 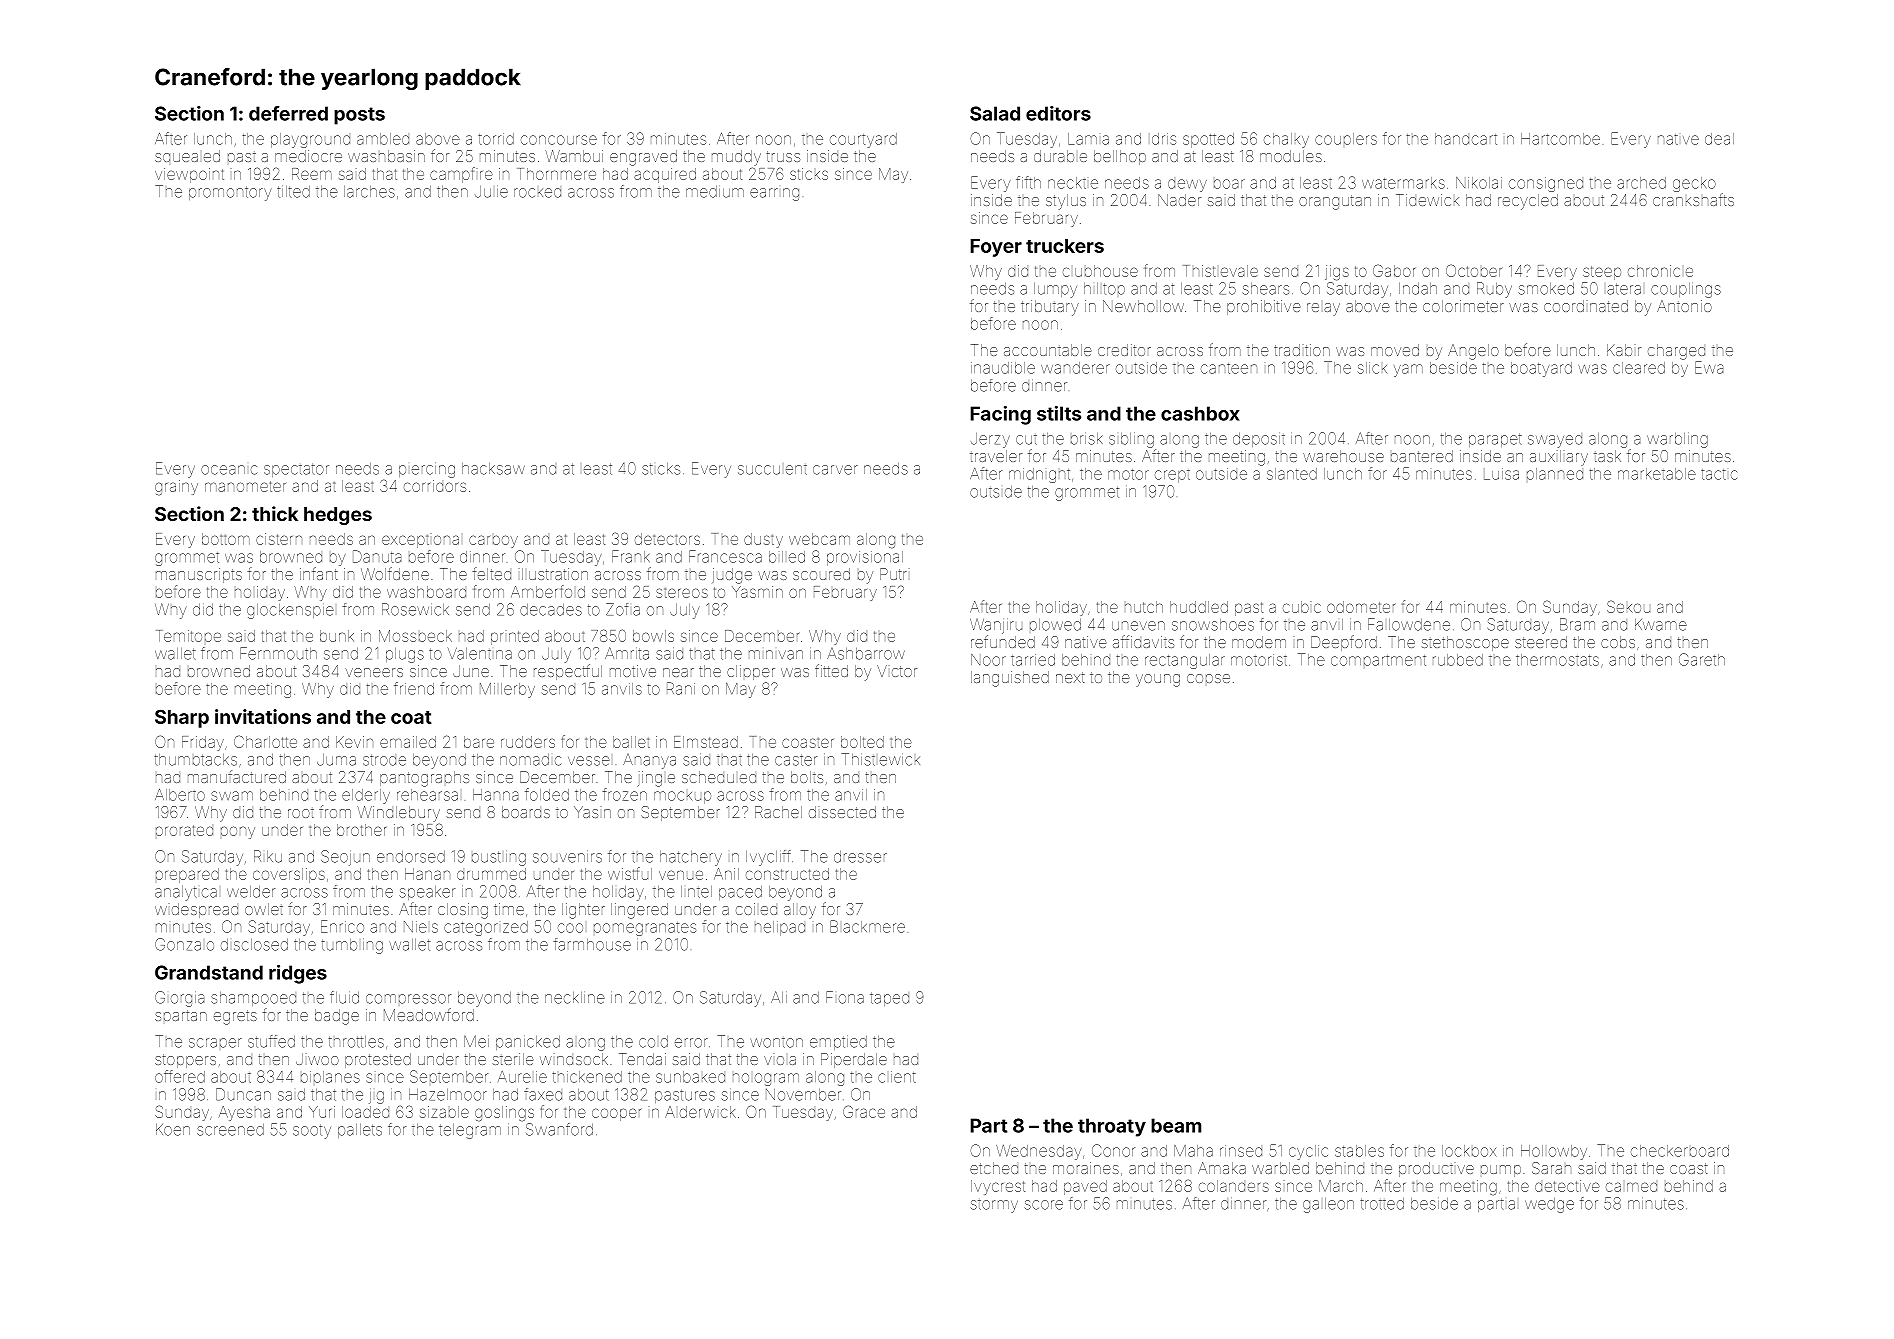 What do you see at coordinates (725, 556) in the screenshot?
I see `Francesca` at bounding box center [725, 556].
